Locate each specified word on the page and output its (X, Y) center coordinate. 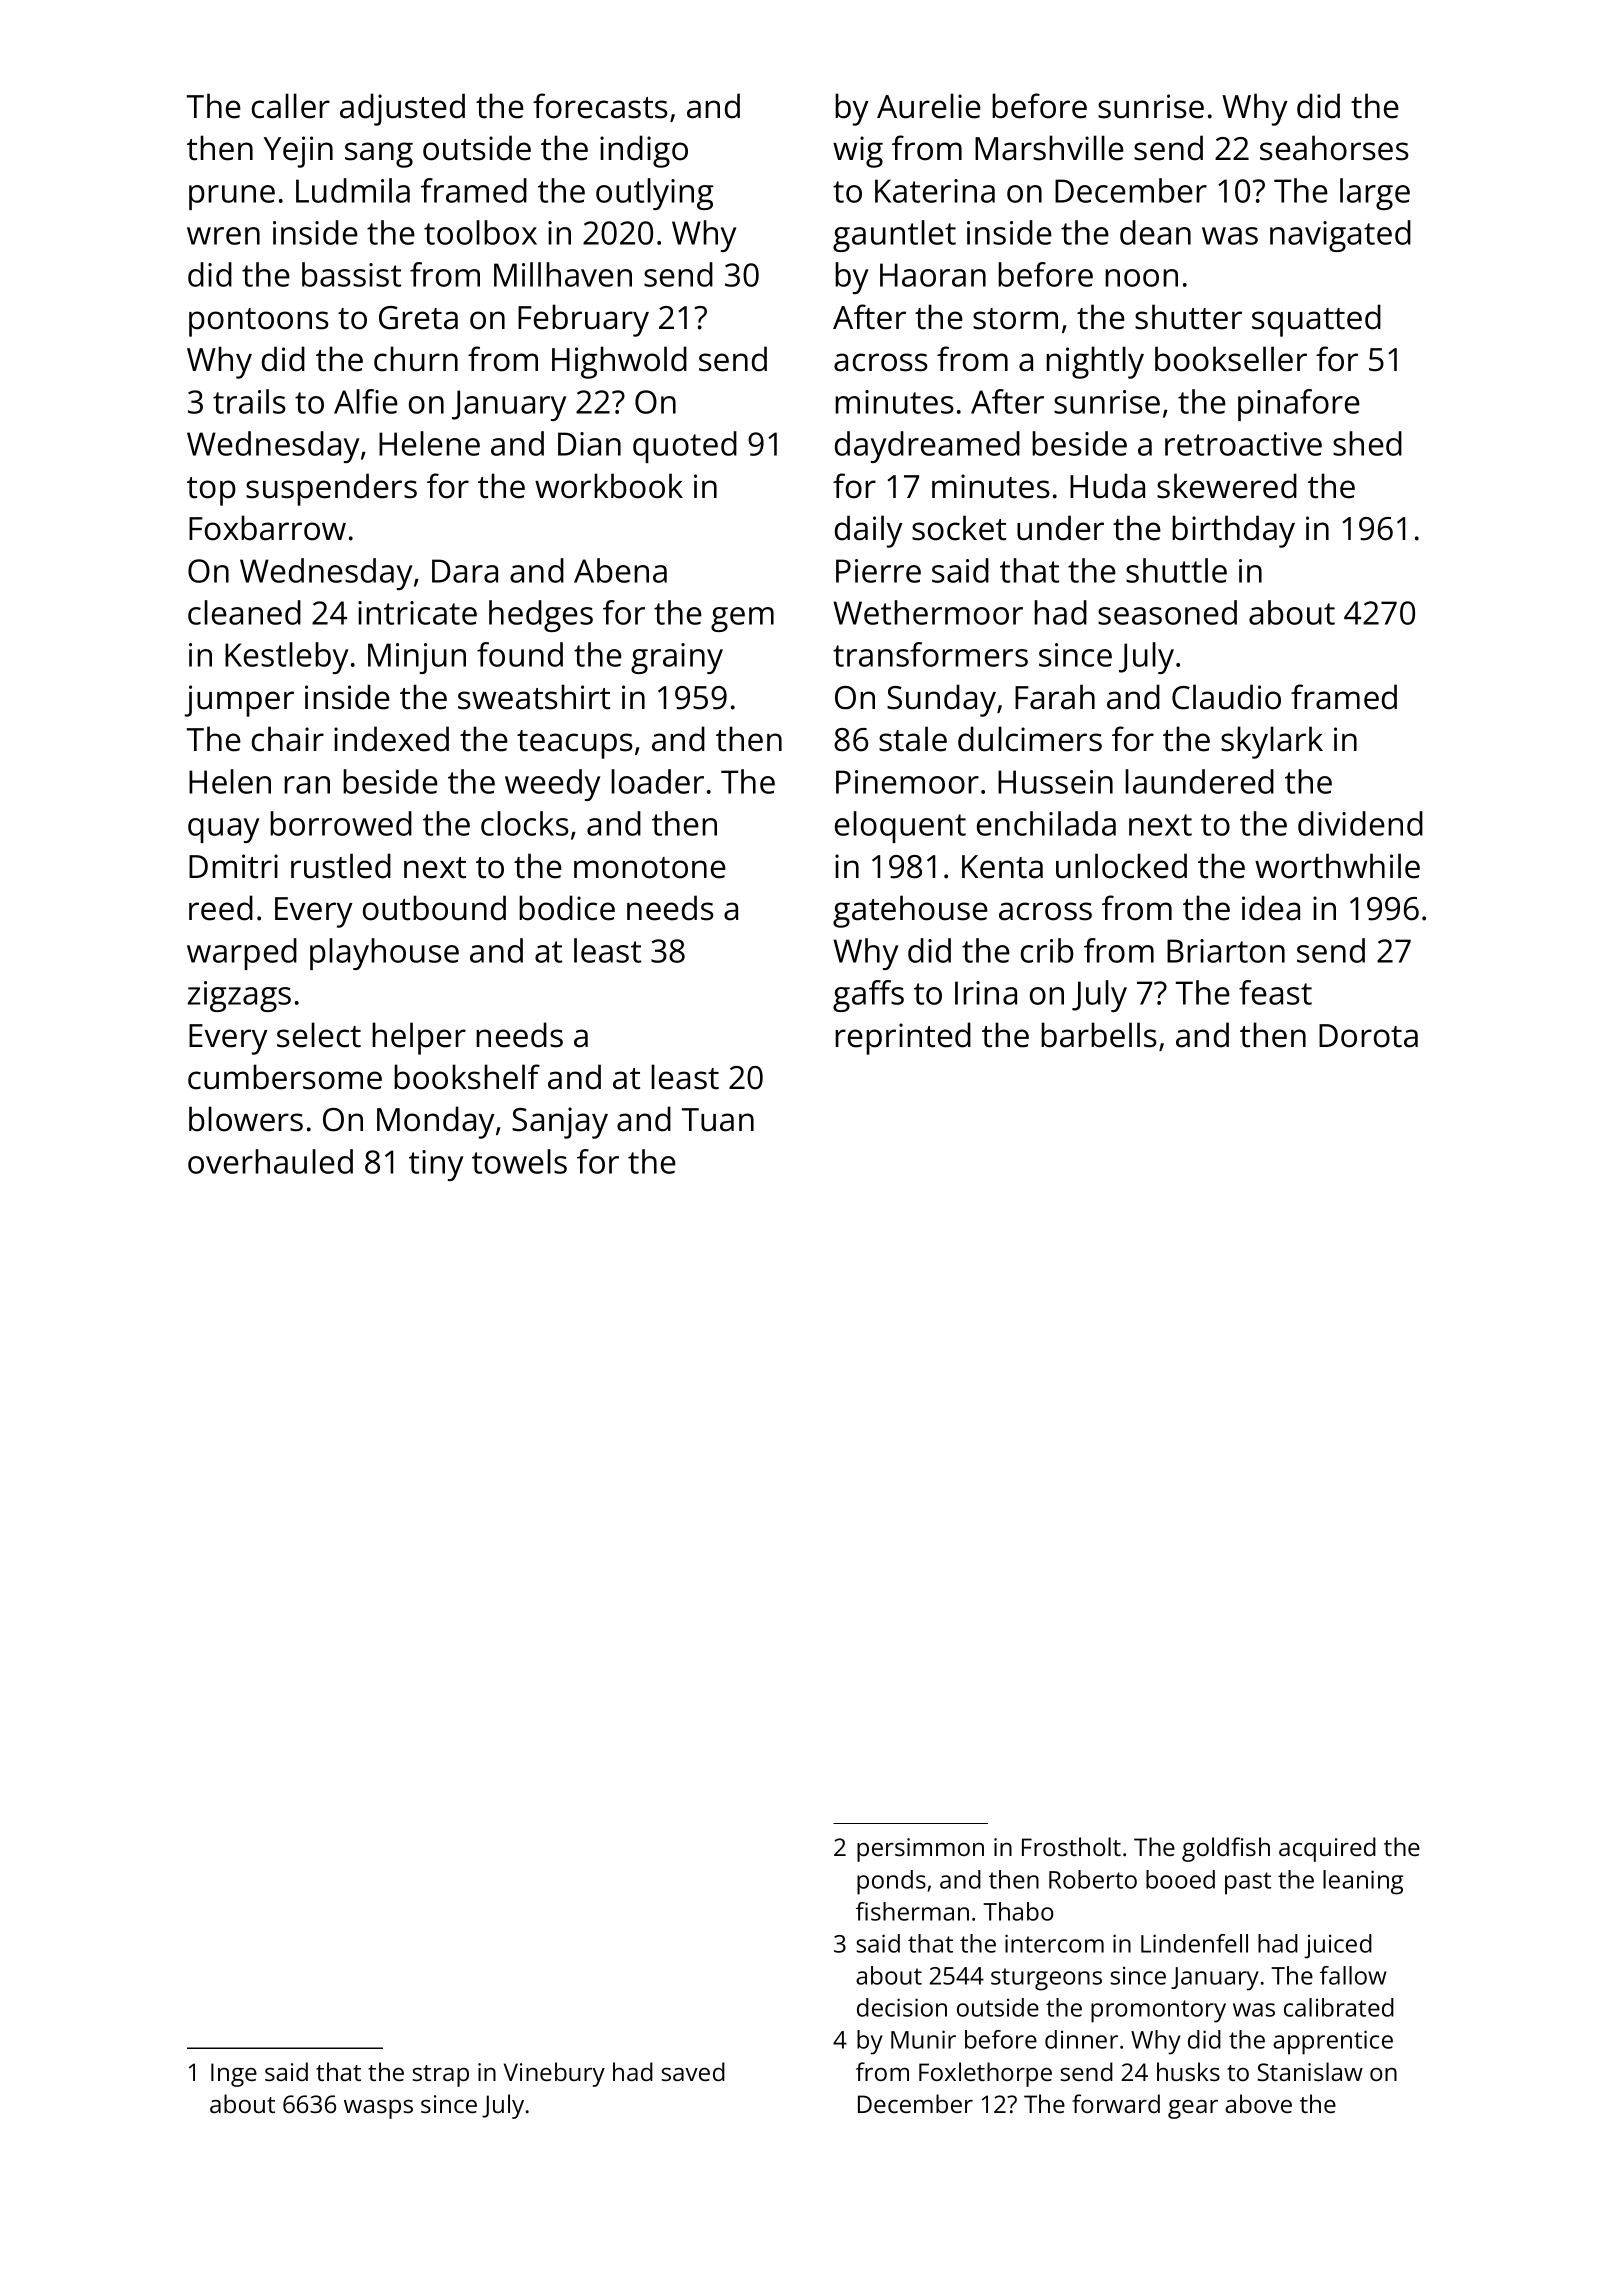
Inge (234, 2075)
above (1258, 2103)
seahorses (1334, 148)
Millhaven (563, 274)
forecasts (600, 106)
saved (693, 2071)
